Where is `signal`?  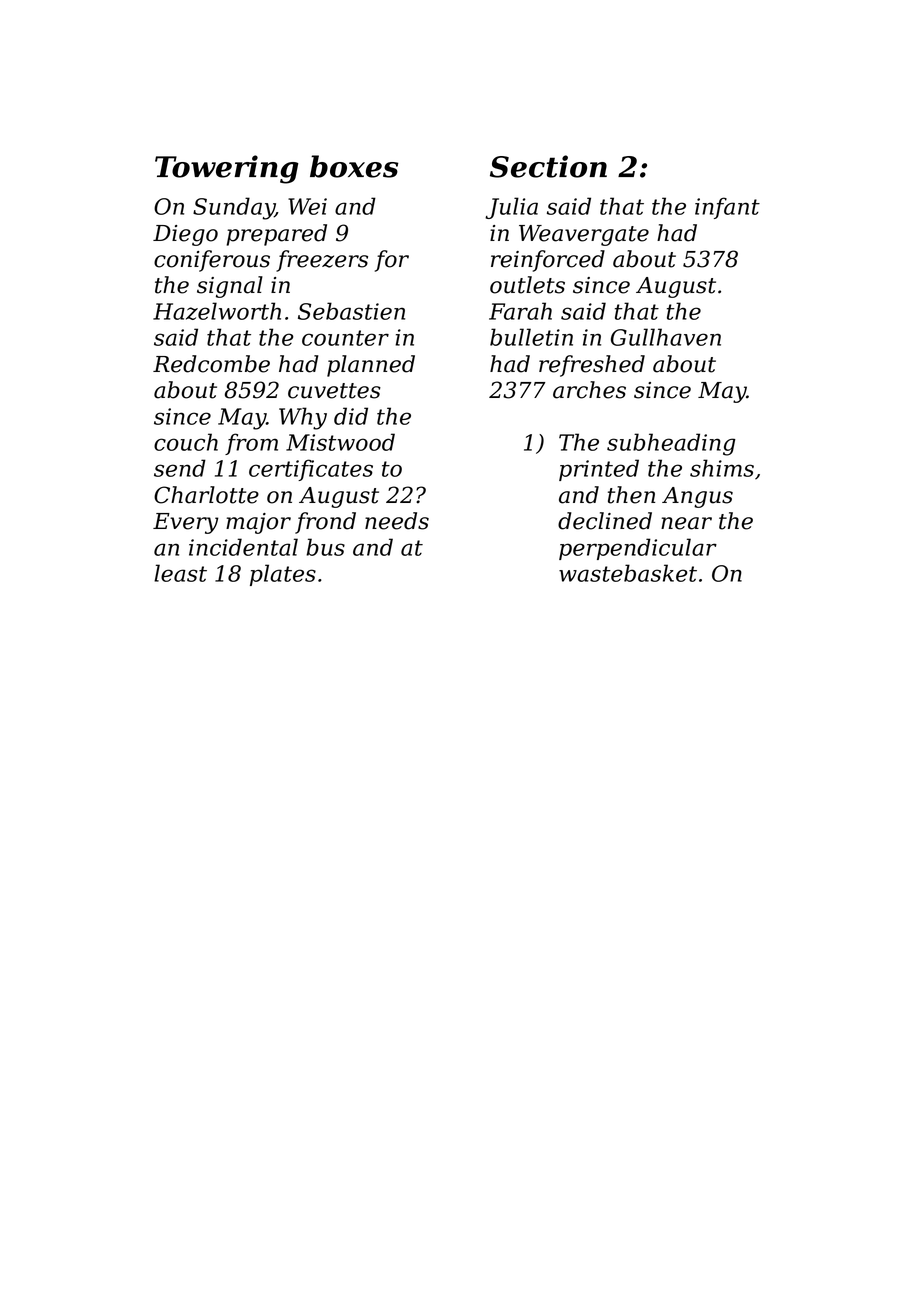 signal is located at coordinates (230, 287).
